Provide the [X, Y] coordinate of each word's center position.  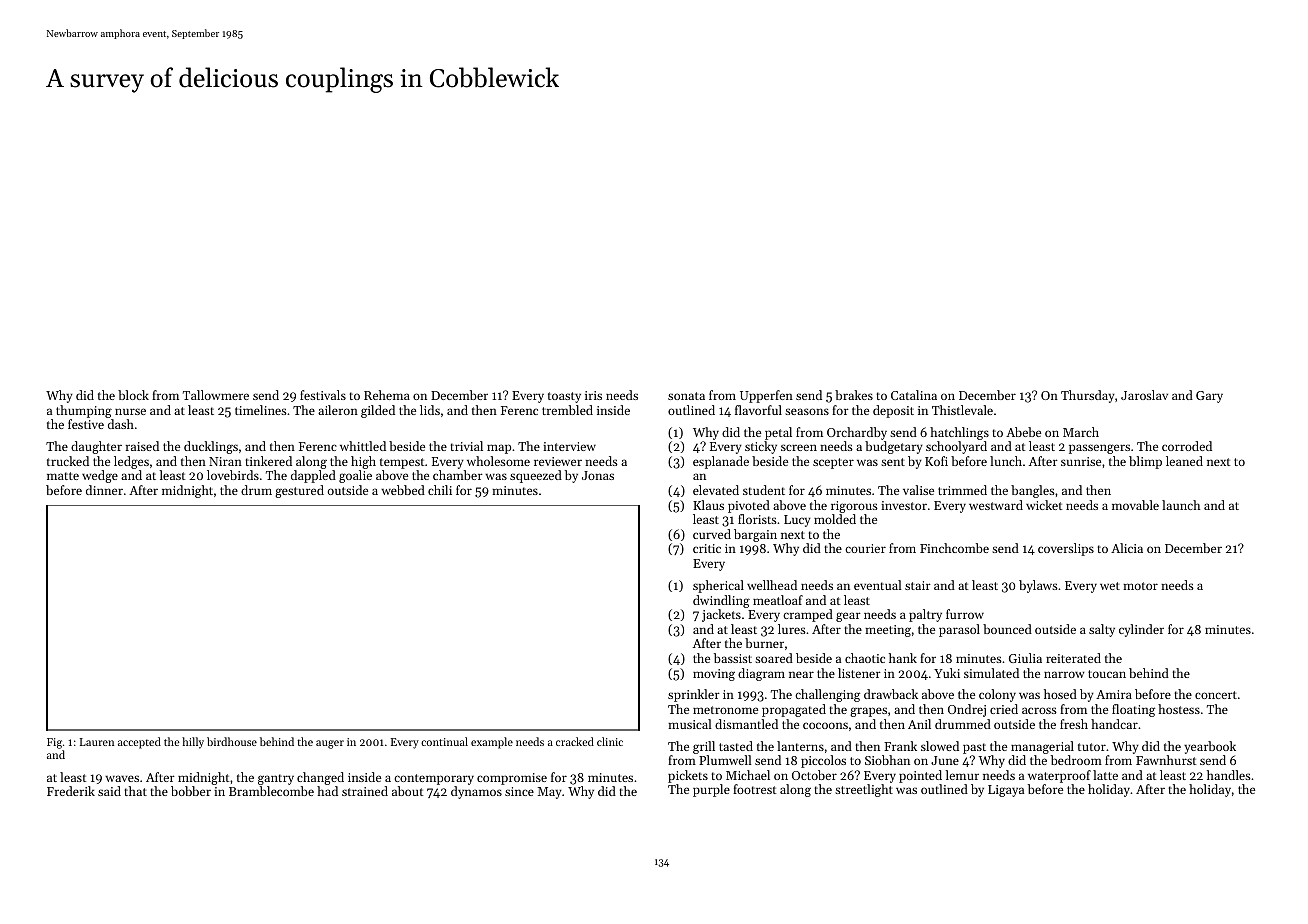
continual [444, 741]
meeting [888, 631]
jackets [721, 615]
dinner [104, 490]
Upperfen [766, 396]
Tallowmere [216, 395]
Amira [1114, 694]
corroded [1187, 446]
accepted [139, 743]
